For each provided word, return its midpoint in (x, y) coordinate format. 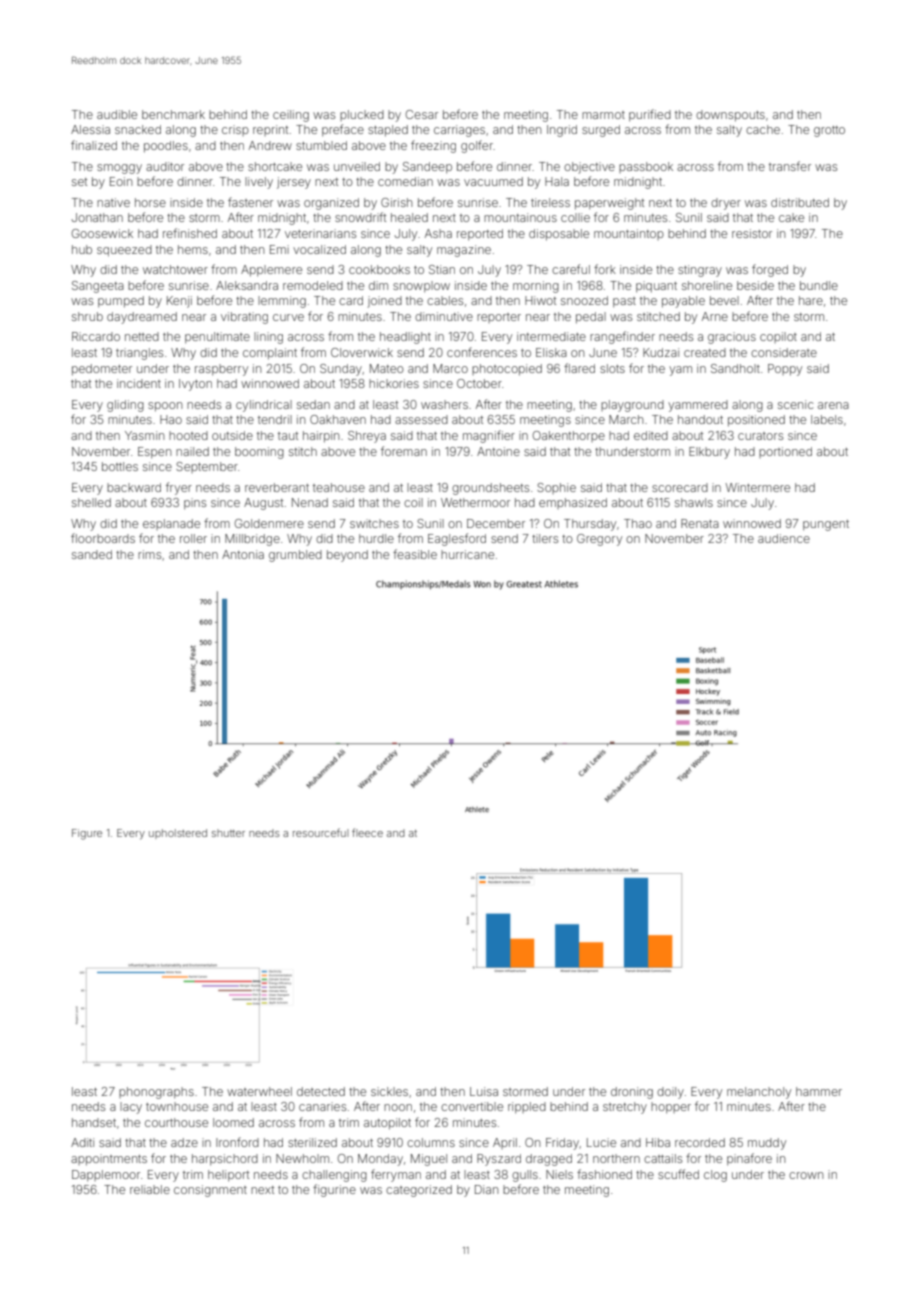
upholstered (178, 834)
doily (670, 1093)
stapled (388, 131)
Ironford (237, 1142)
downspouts (730, 116)
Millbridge (252, 540)
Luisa (484, 1091)
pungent (826, 525)
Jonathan (97, 217)
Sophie (556, 488)
